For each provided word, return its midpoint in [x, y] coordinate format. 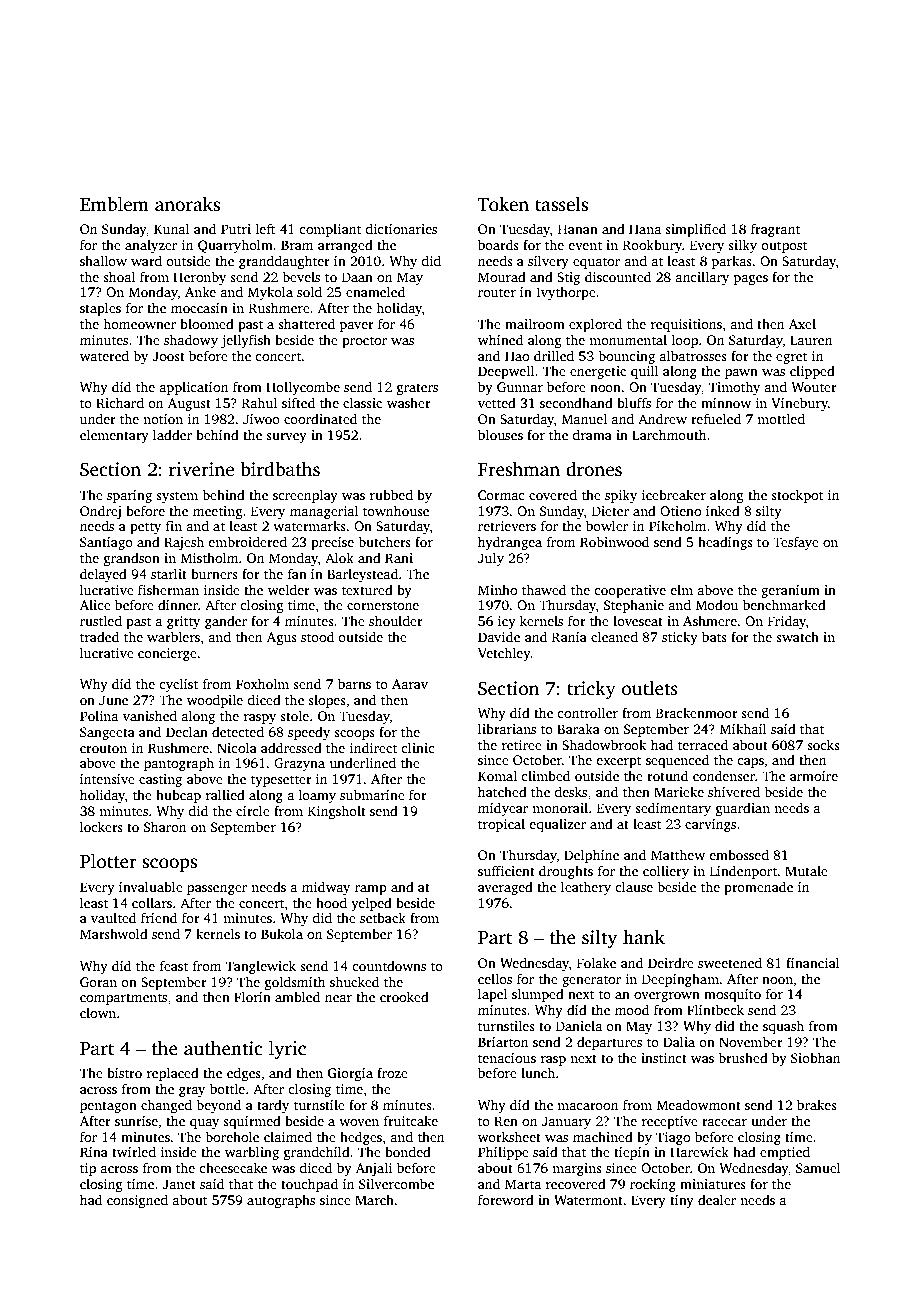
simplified [695, 230]
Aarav [410, 684]
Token [503, 204]
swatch [797, 637]
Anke [200, 291]
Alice [95, 604]
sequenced [677, 761]
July [491, 559]
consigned [137, 1201]
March [374, 1200]
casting [160, 780]
